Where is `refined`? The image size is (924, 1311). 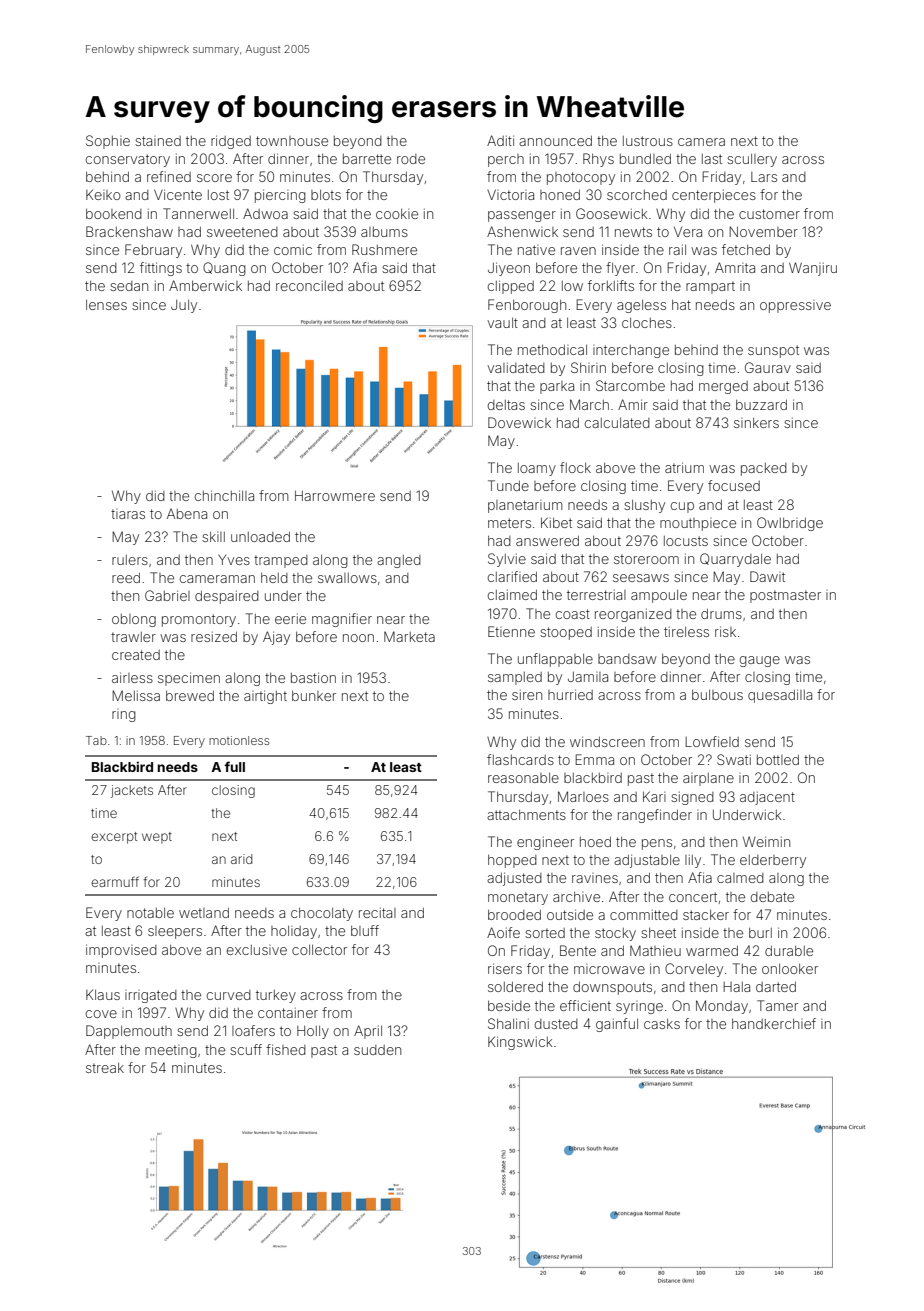
refined is located at coordinates (169, 176).
